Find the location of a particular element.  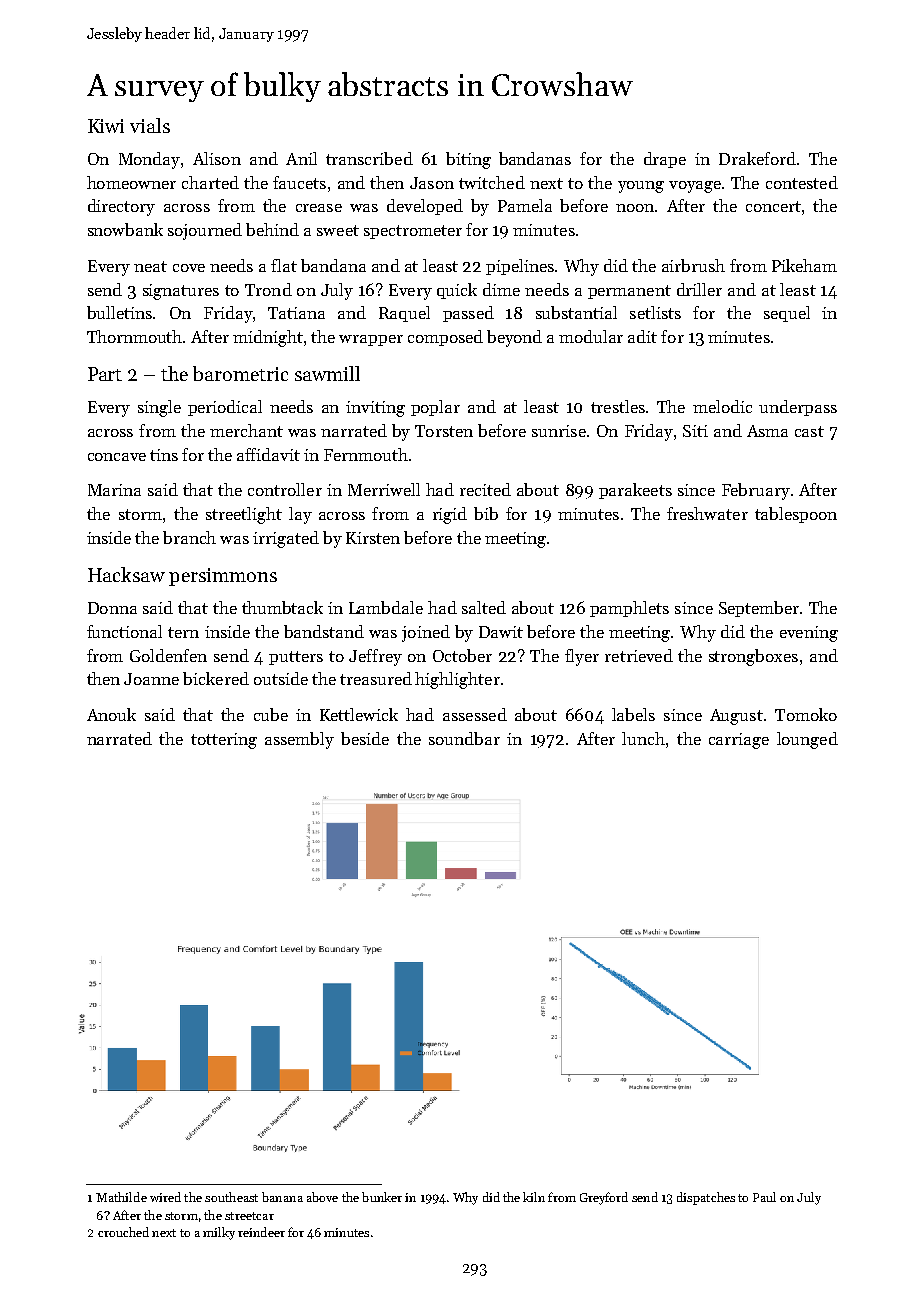

parakeets is located at coordinates (635, 491).
